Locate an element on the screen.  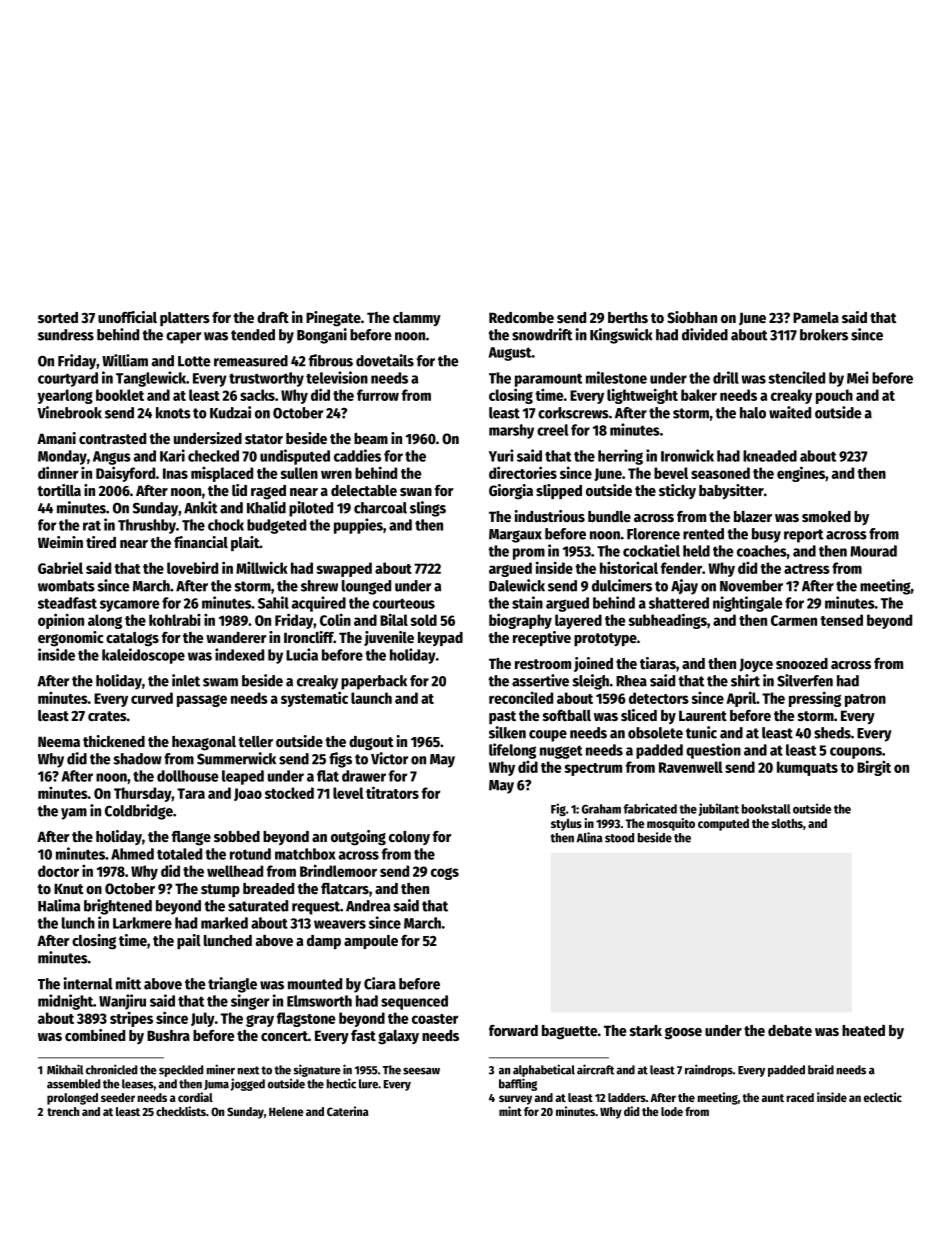
Birgit is located at coordinates (874, 768).
